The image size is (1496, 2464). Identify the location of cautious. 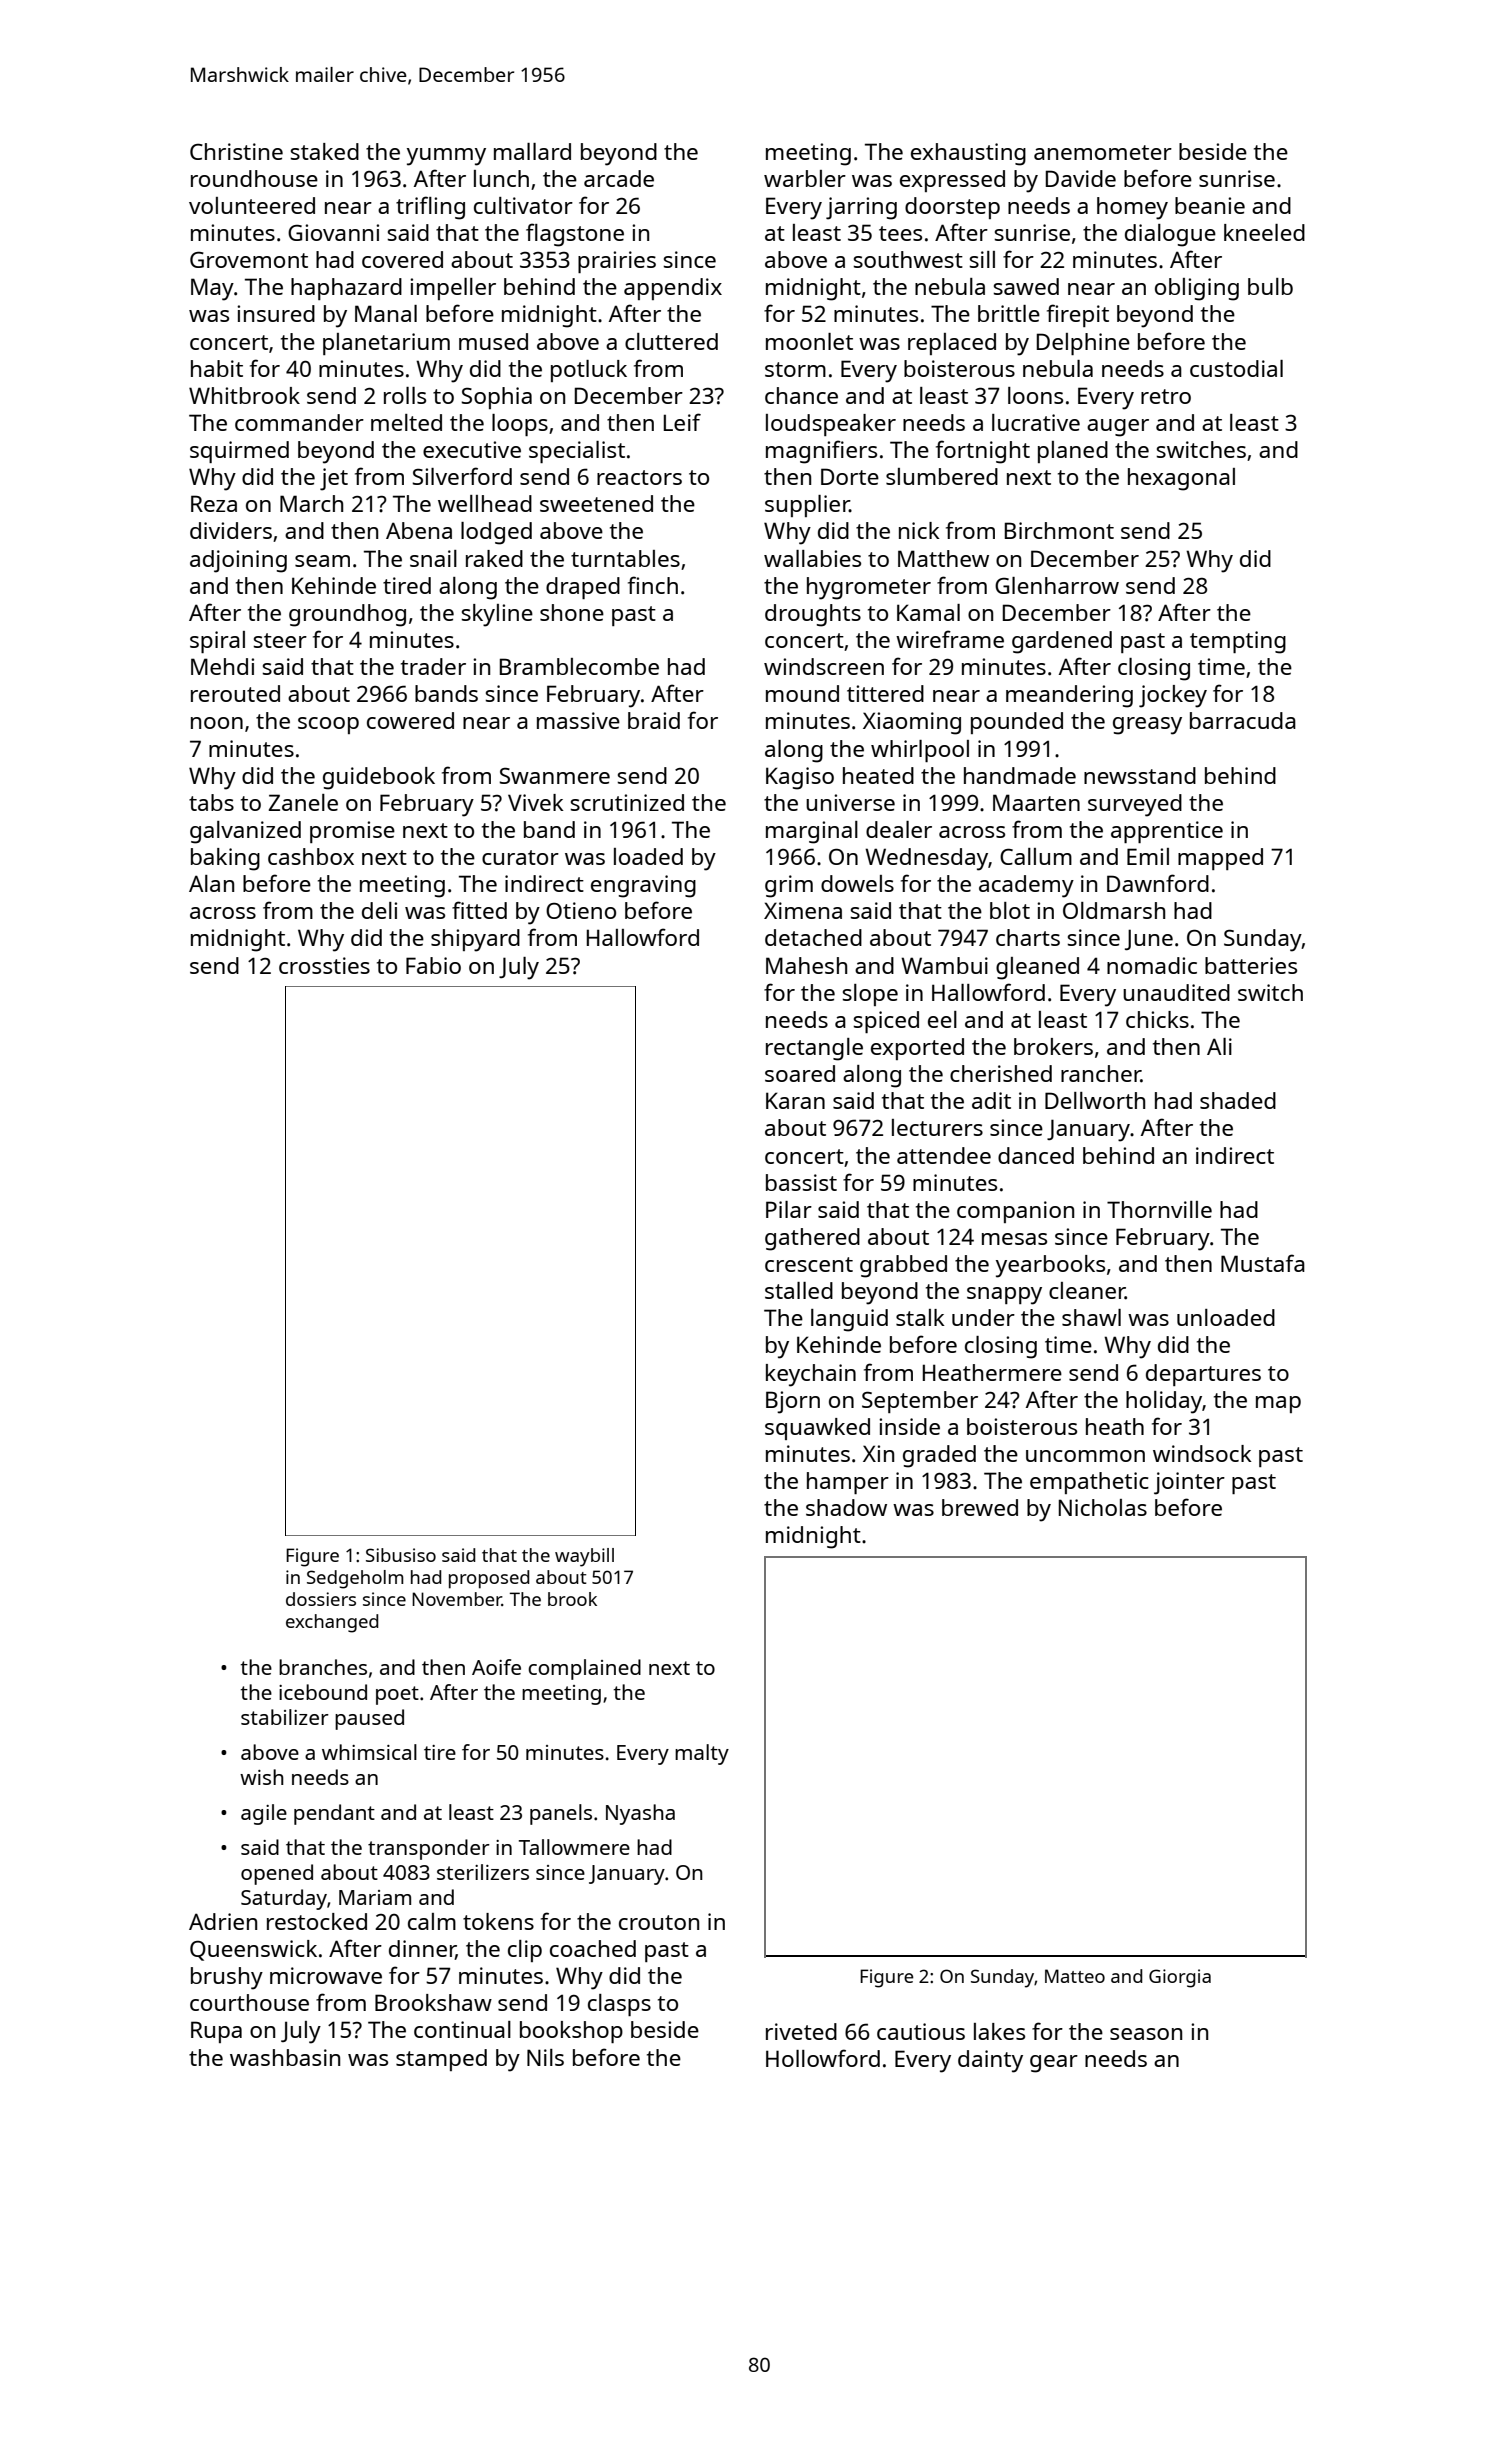
(921, 2031).
